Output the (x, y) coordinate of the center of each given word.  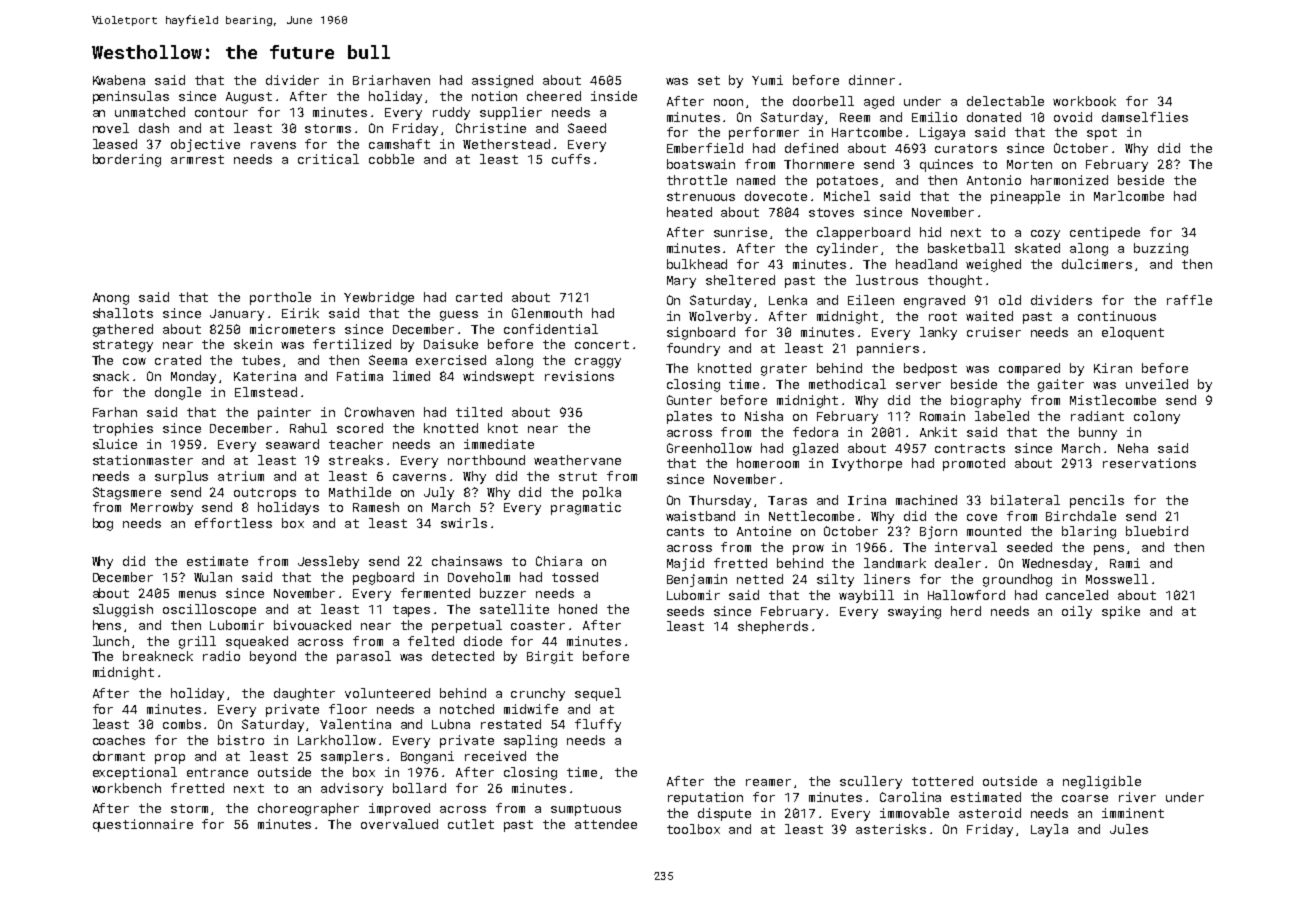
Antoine (764, 531)
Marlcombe (1129, 196)
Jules (1129, 829)
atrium (241, 476)
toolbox (693, 829)
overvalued (399, 824)
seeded (1029, 547)
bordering (127, 160)
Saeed (587, 128)
